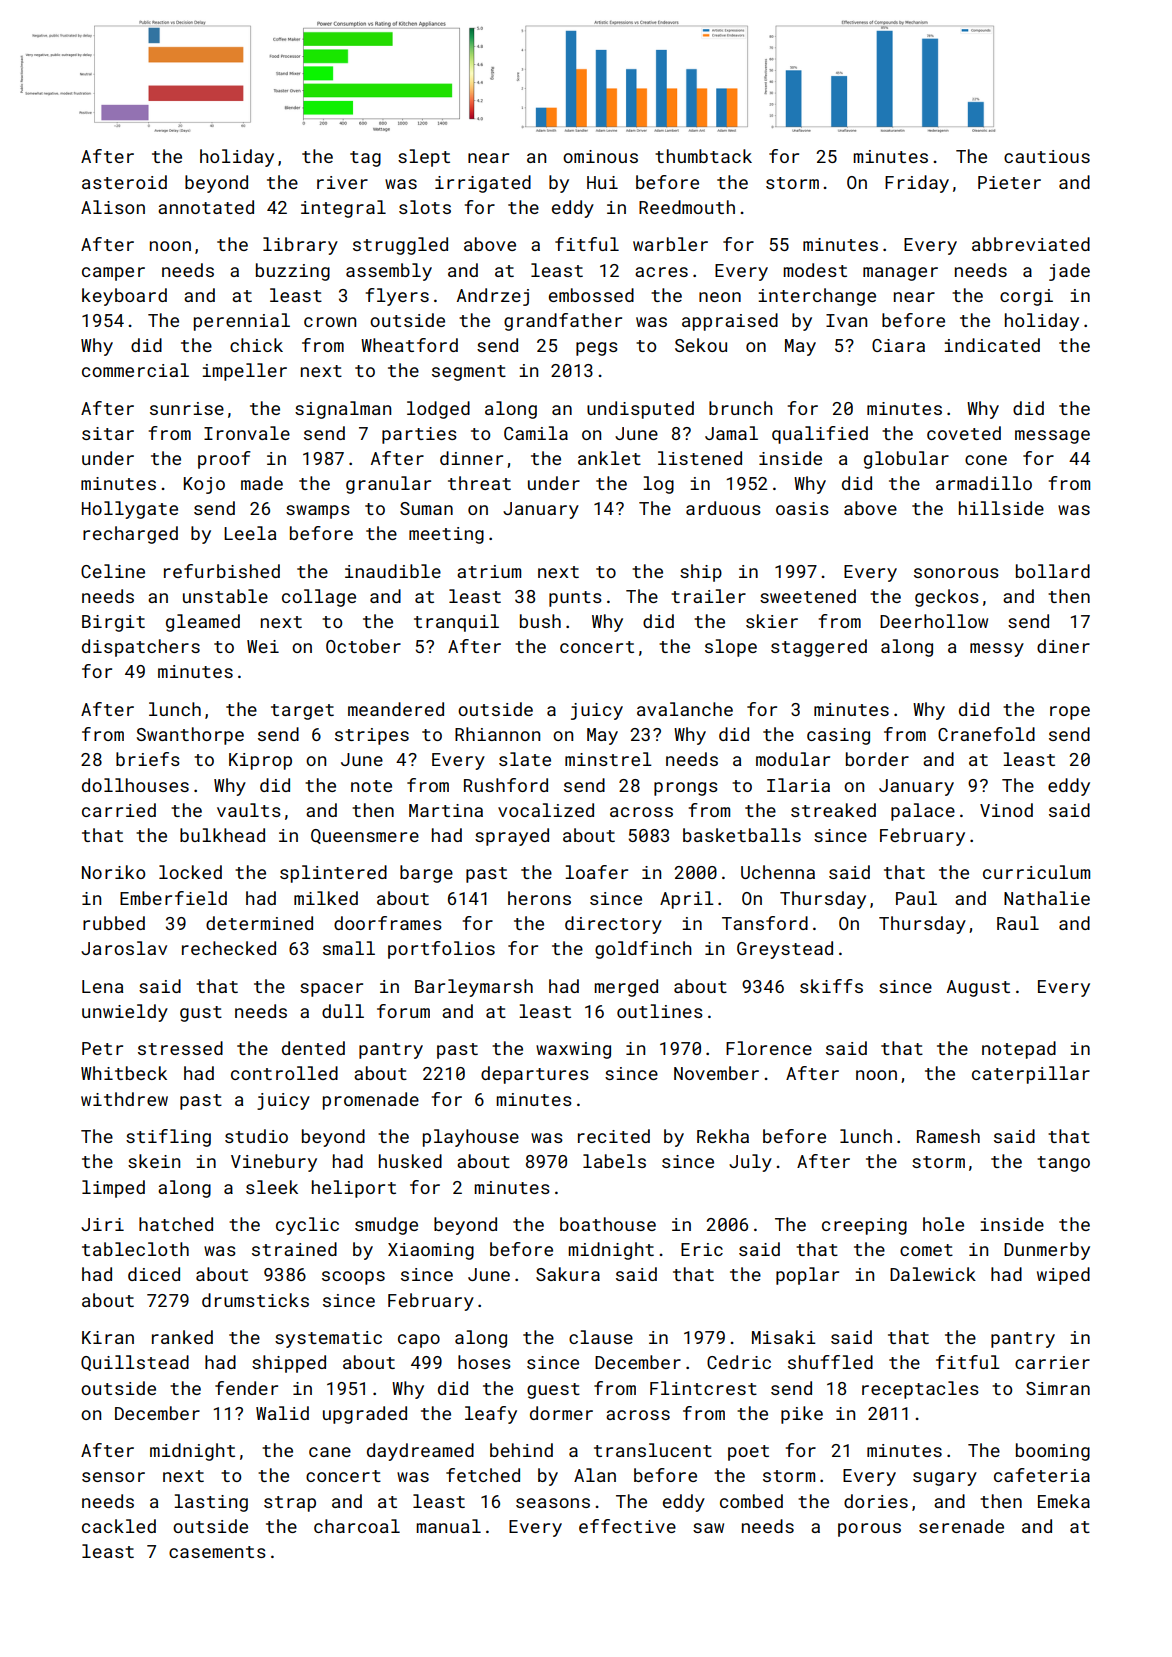  What do you see at coordinates (124, 182) in the document?
I see `asteroid` at bounding box center [124, 182].
